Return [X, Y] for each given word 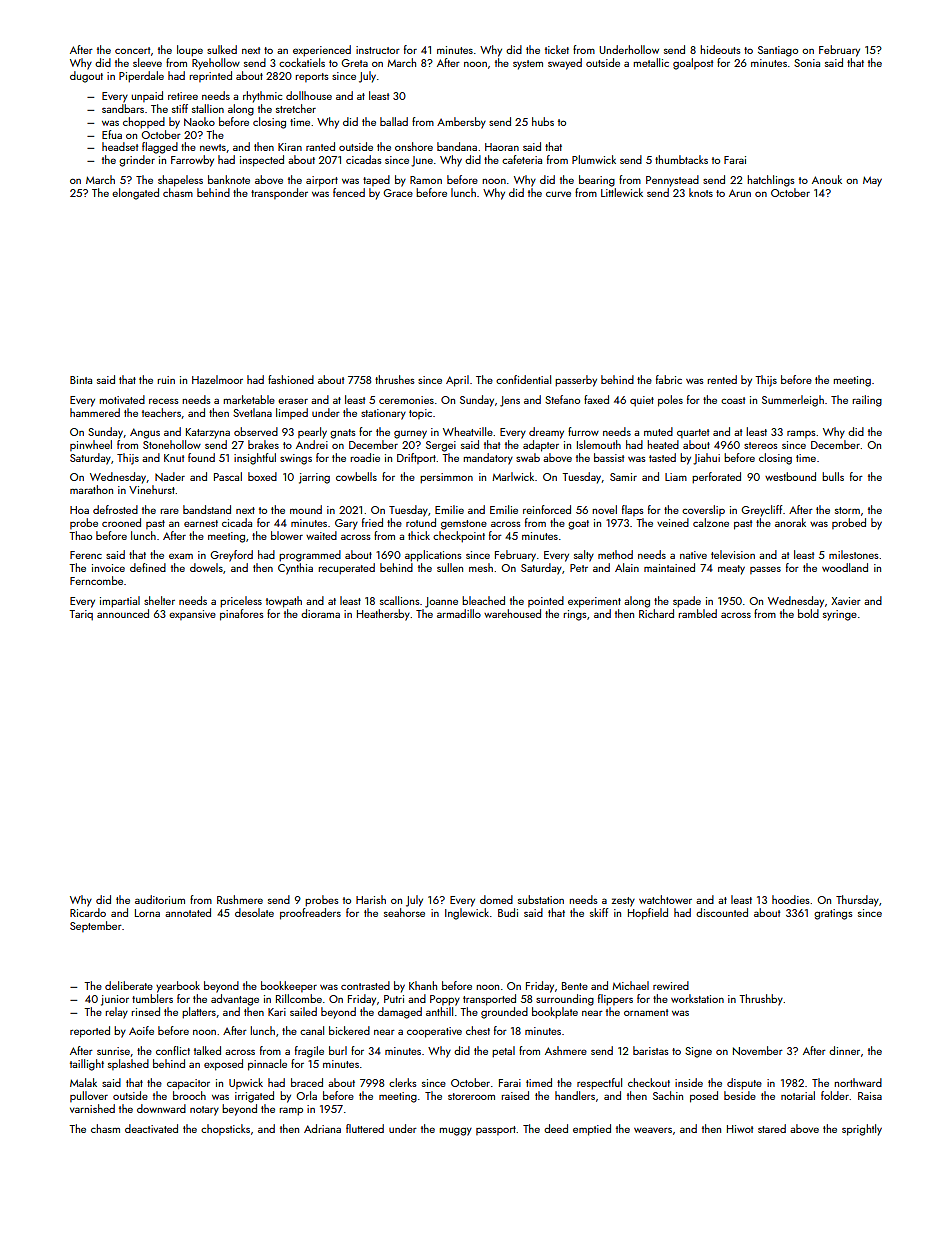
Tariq [81, 615]
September [96, 926]
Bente [575, 986]
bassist [609, 457]
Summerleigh [793, 401]
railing [867, 401]
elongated [135, 194]
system [528, 65]
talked [207, 1050]
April [457, 381]
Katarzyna [208, 433]
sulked [222, 49]
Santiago [778, 51]
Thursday [857, 901]
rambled [698, 613]
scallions [400, 600]
